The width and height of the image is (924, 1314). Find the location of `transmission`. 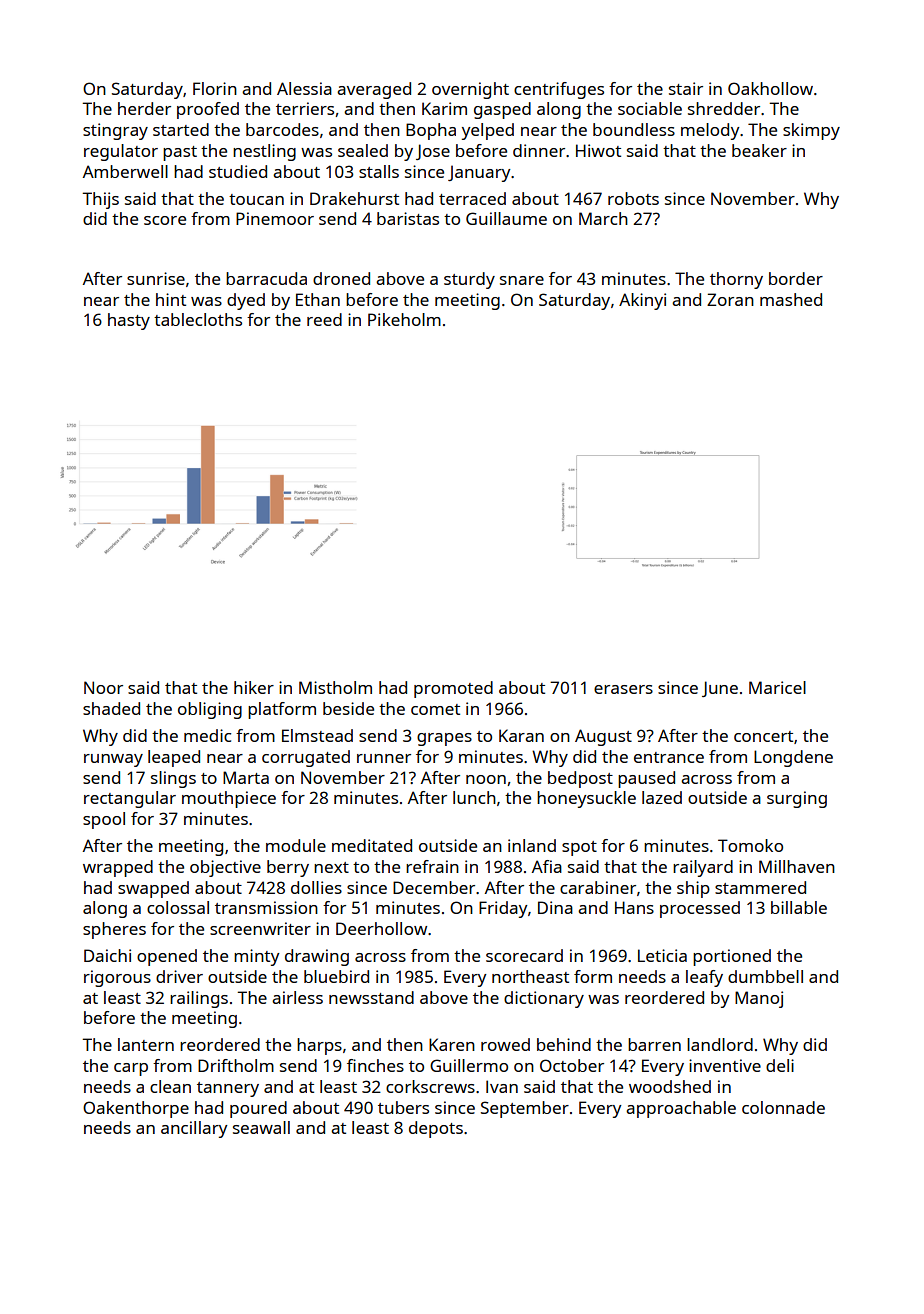

transmission is located at coordinates (266, 907).
